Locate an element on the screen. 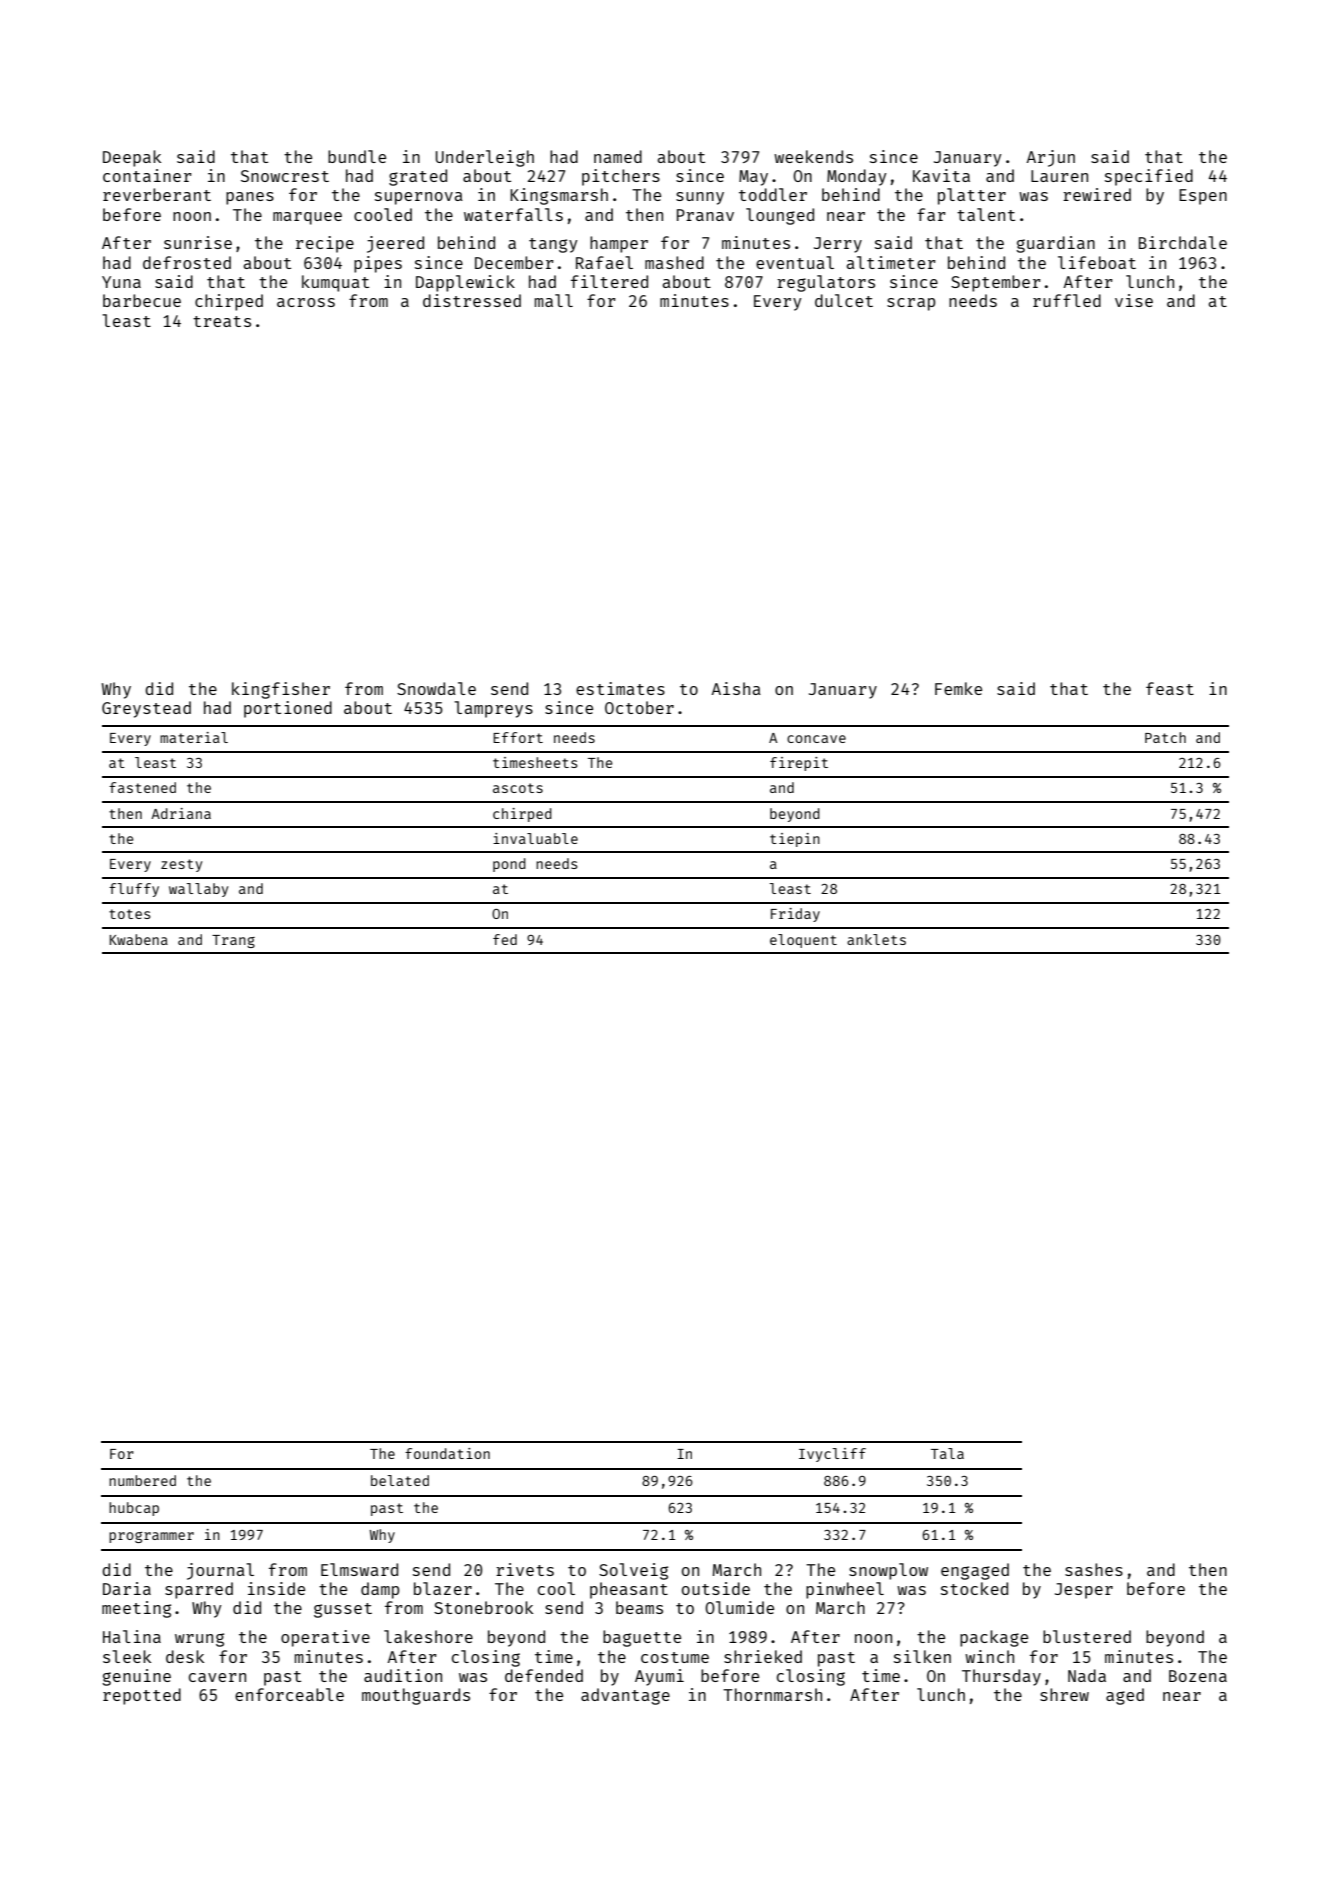 This screenshot has height=1880, width=1330. Snowdale is located at coordinates (436, 688).
